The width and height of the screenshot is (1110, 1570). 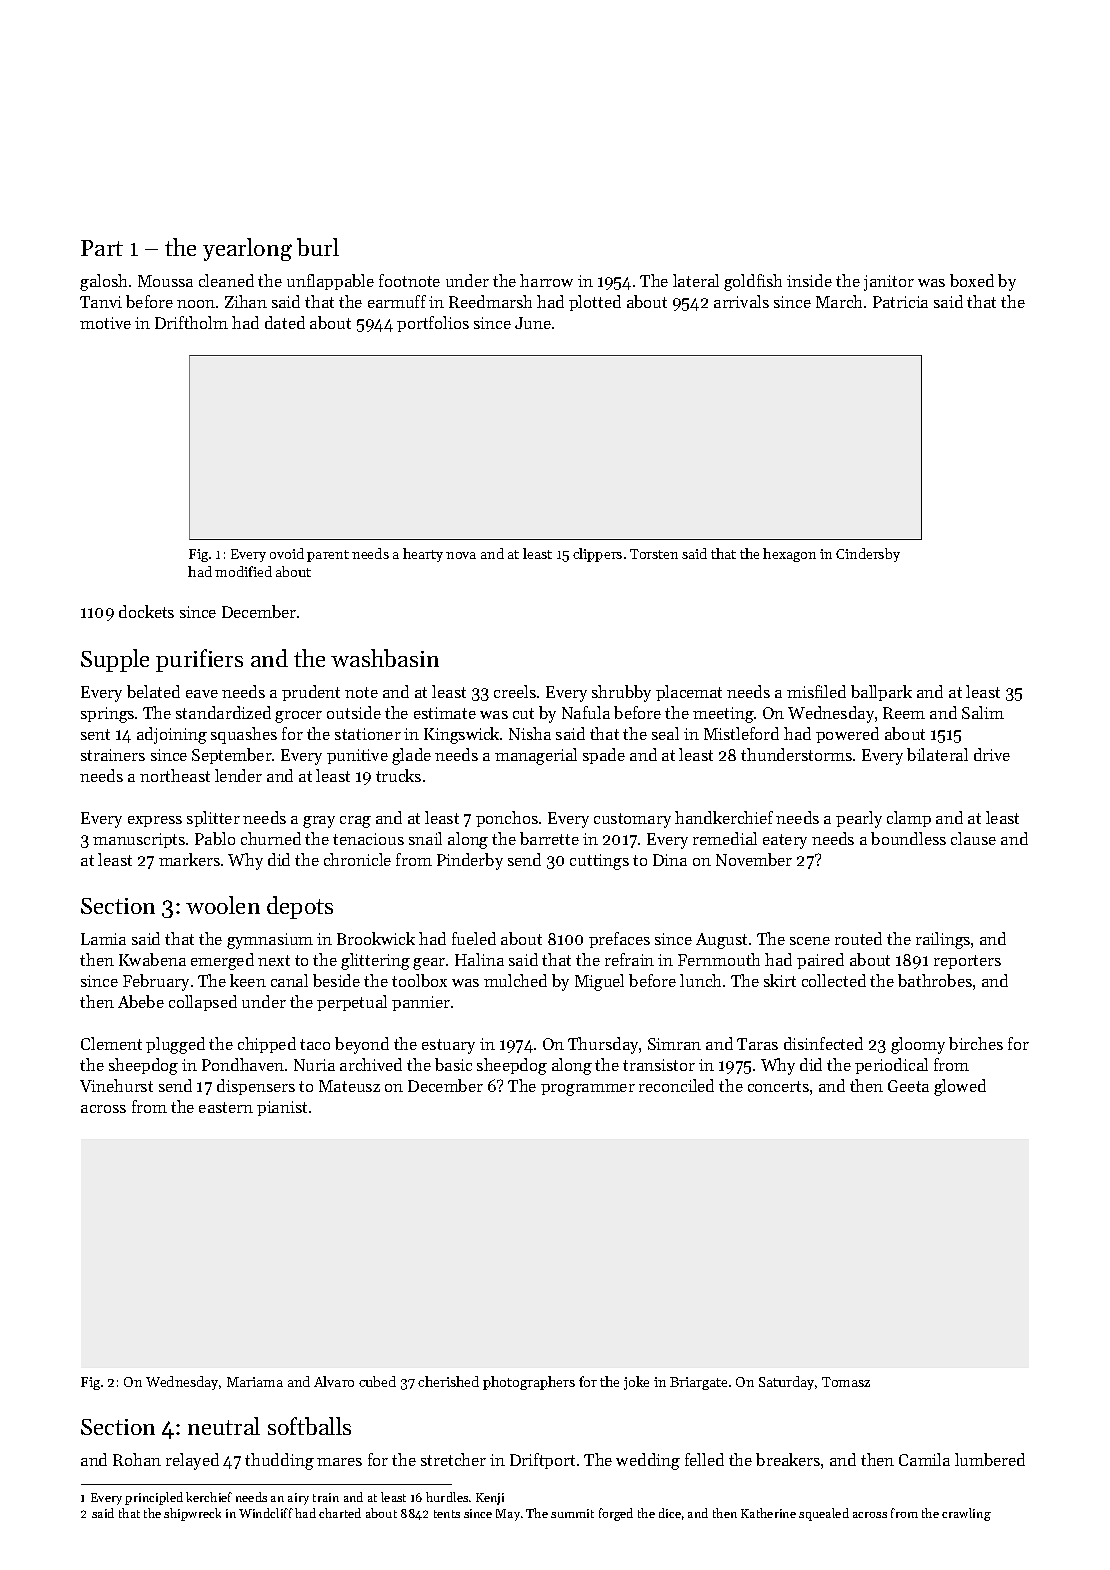 I want to click on churned, so click(x=271, y=838).
